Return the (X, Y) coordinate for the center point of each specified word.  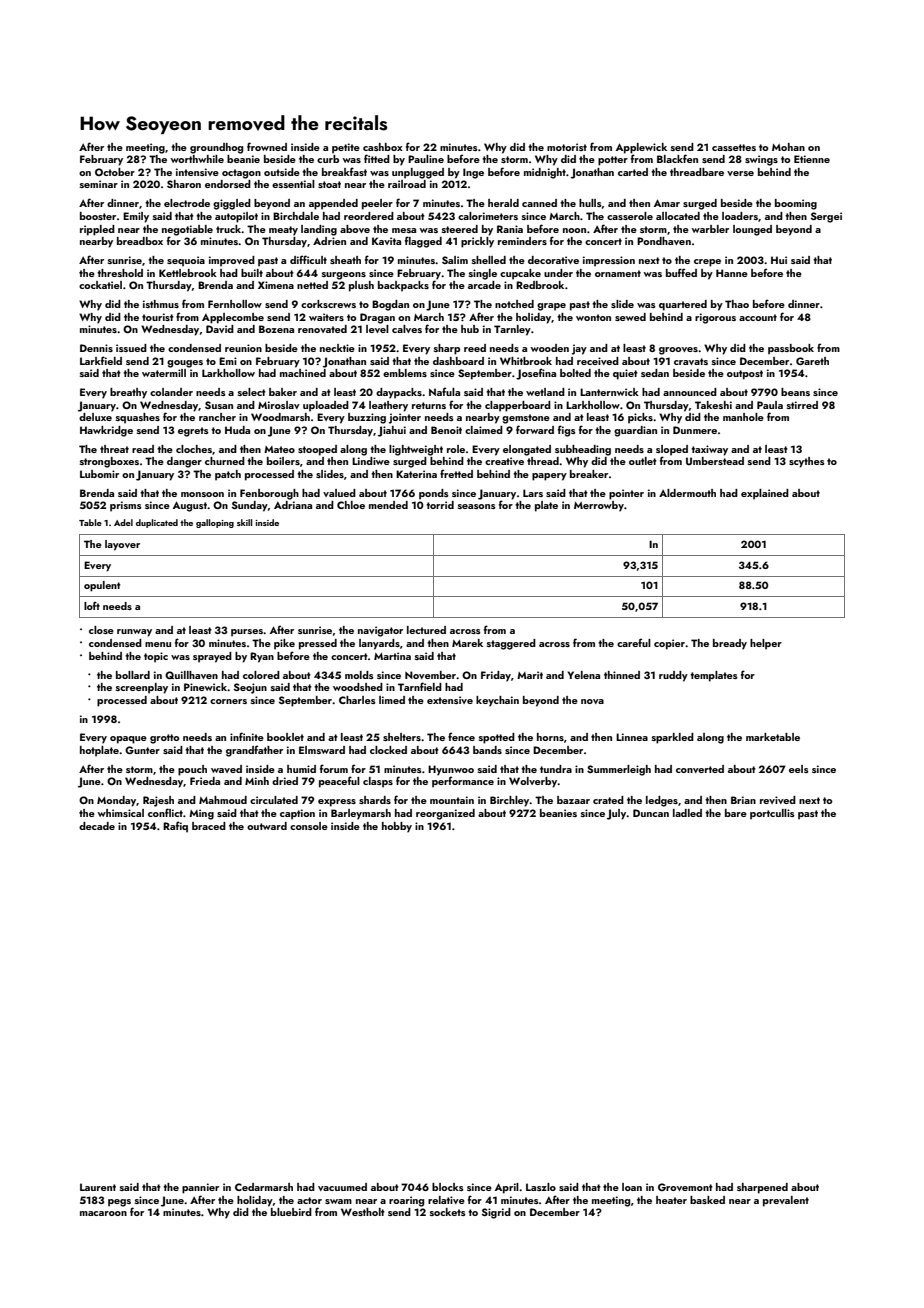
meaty (283, 231)
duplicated (157, 523)
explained (765, 494)
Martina (392, 656)
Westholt (363, 1212)
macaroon (103, 1213)
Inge (473, 173)
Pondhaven (664, 241)
